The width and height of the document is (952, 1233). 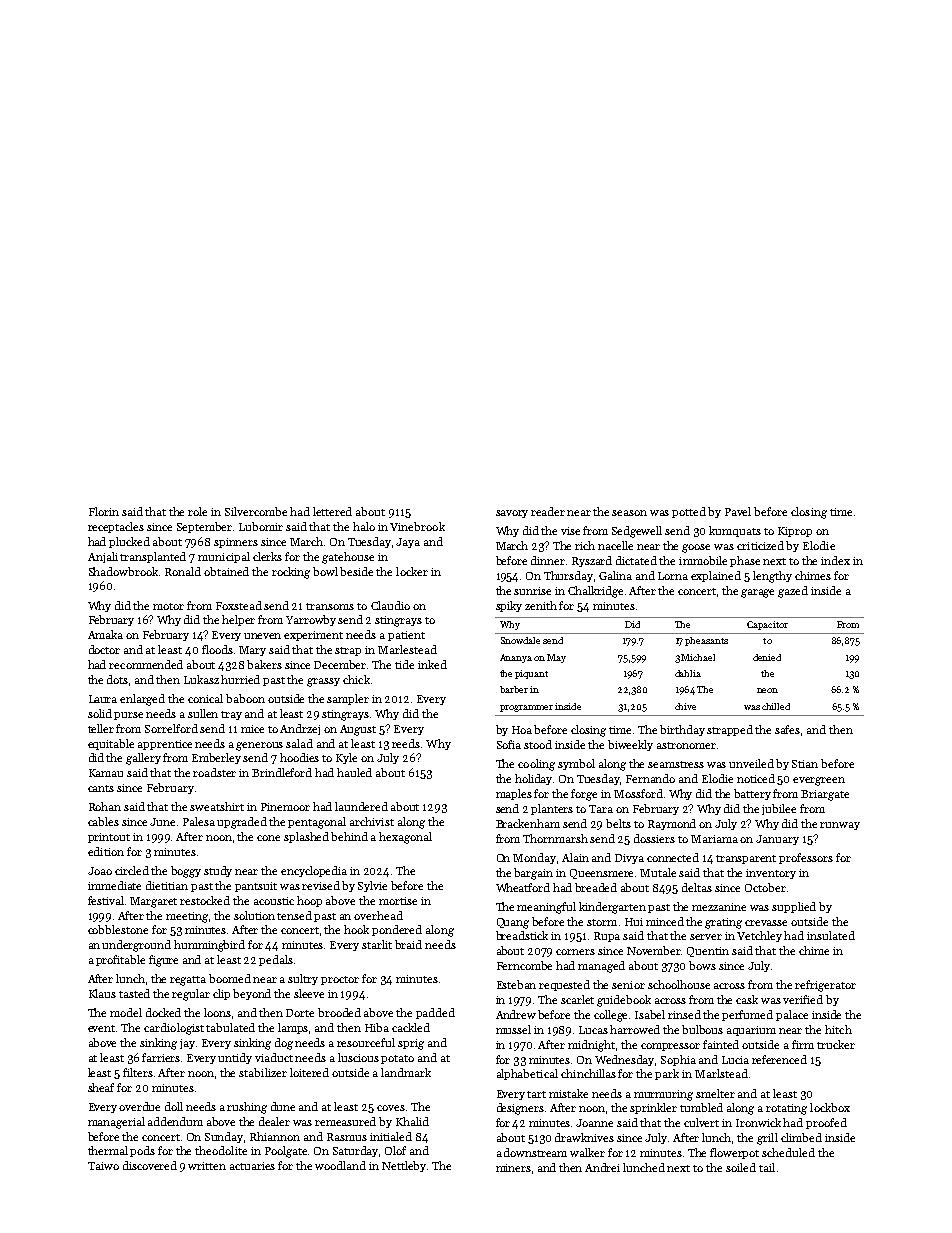 What do you see at coordinates (531, 674) in the document?
I see `piquant` at bounding box center [531, 674].
